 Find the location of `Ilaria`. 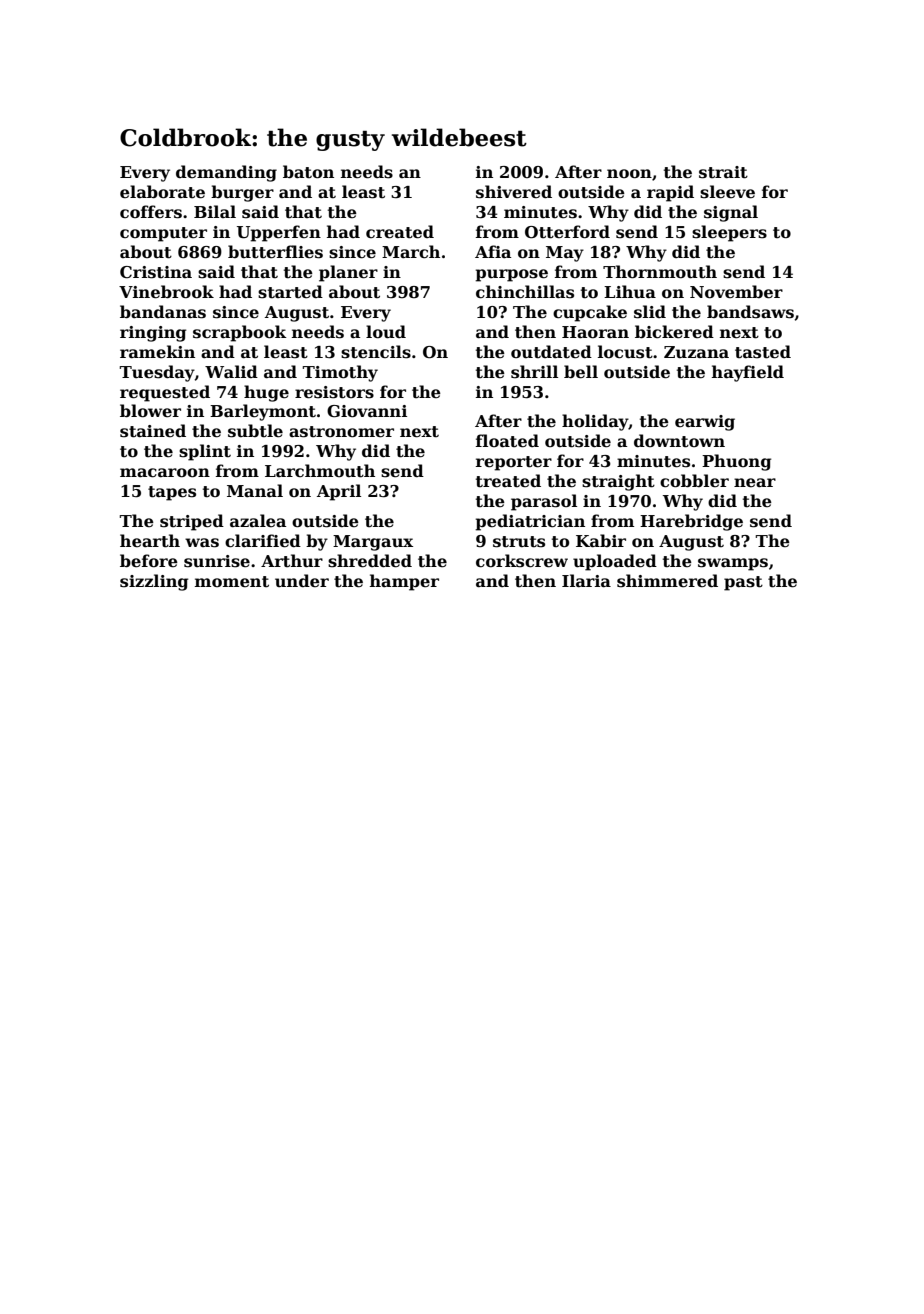

Ilaria is located at coordinates (586, 580).
